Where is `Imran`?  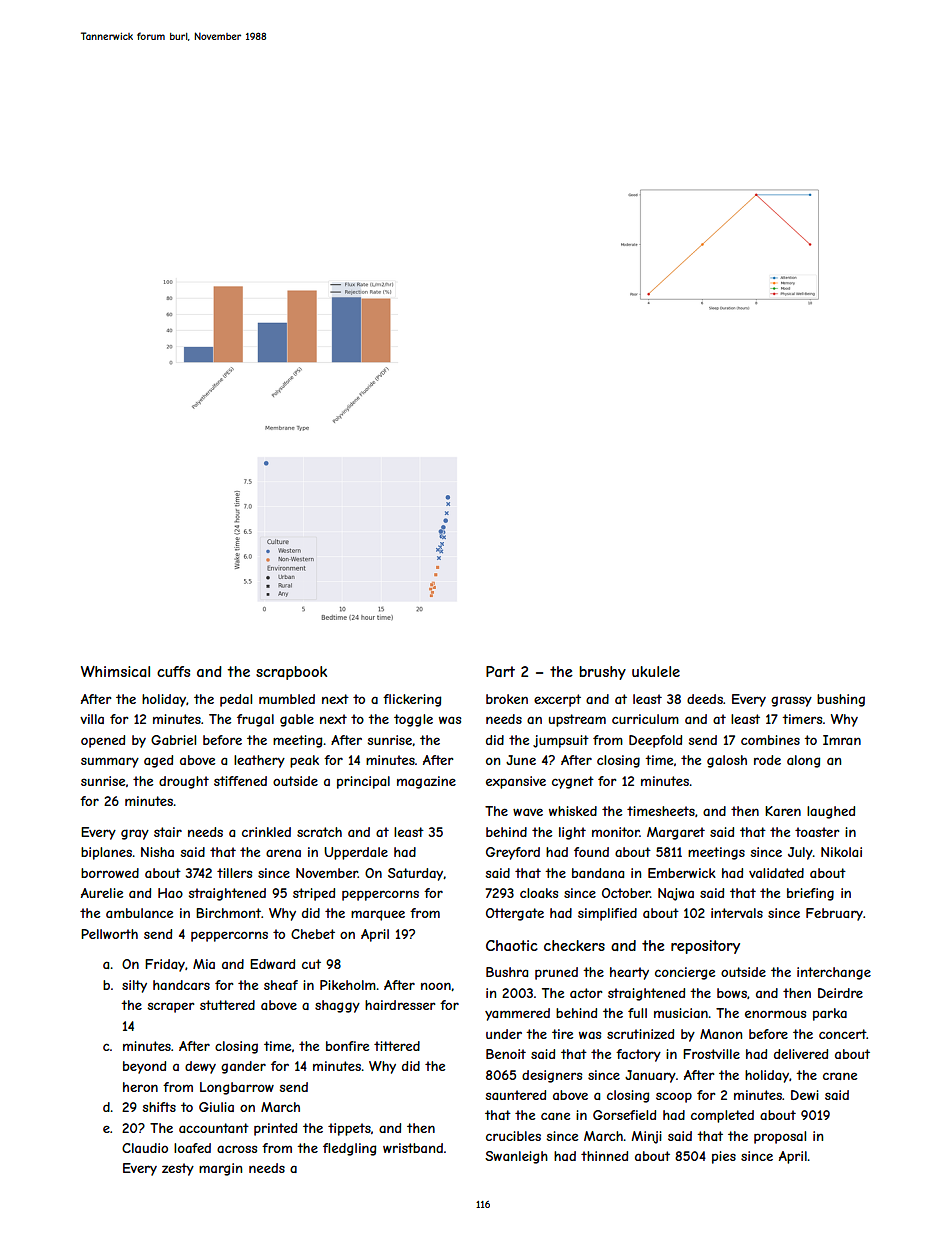
Imran is located at coordinates (842, 740).
